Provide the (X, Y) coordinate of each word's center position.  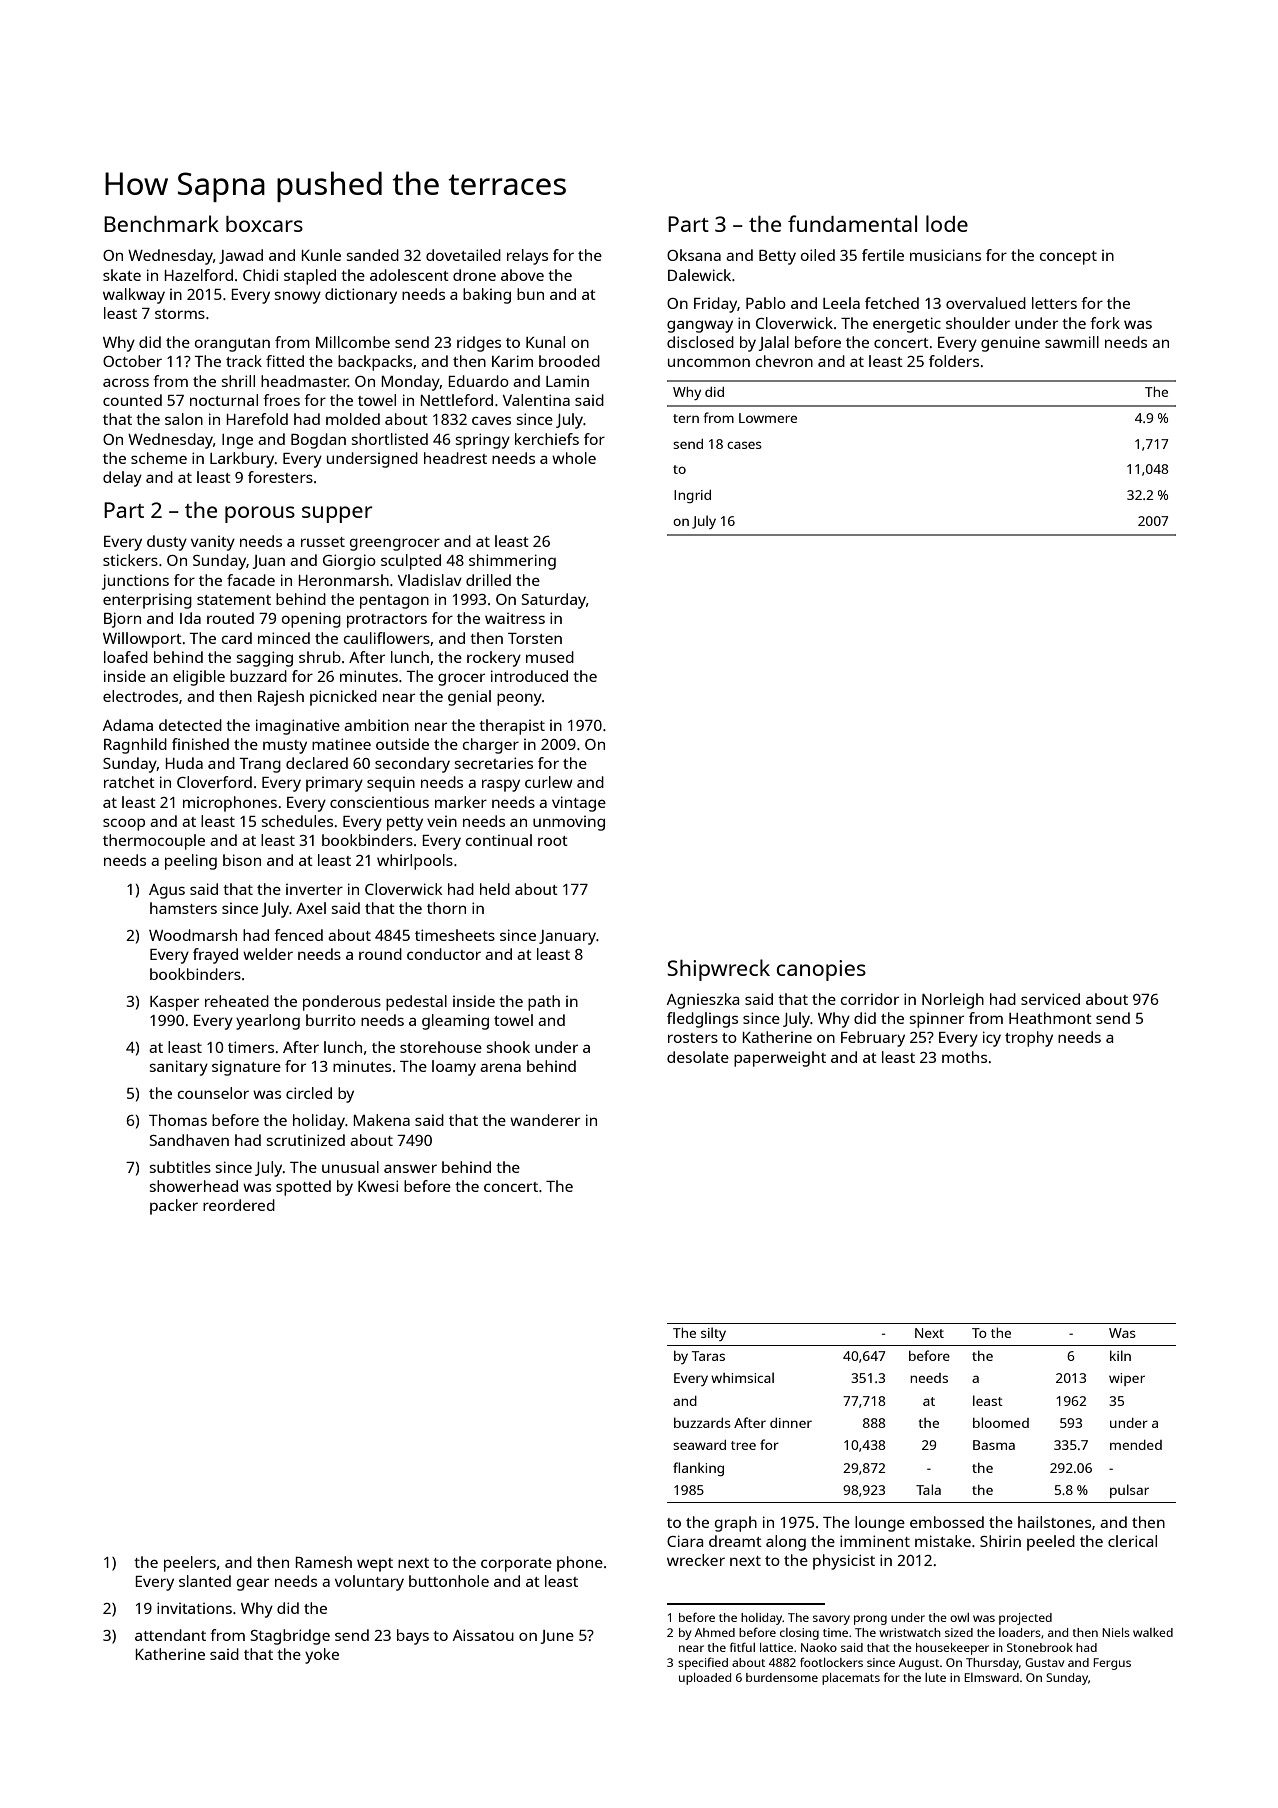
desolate (698, 1057)
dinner (791, 1423)
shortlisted (390, 439)
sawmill (1072, 342)
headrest (455, 458)
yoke (322, 1656)
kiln (1120, 1355)
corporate (516, 1565)
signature (246, 1068)
